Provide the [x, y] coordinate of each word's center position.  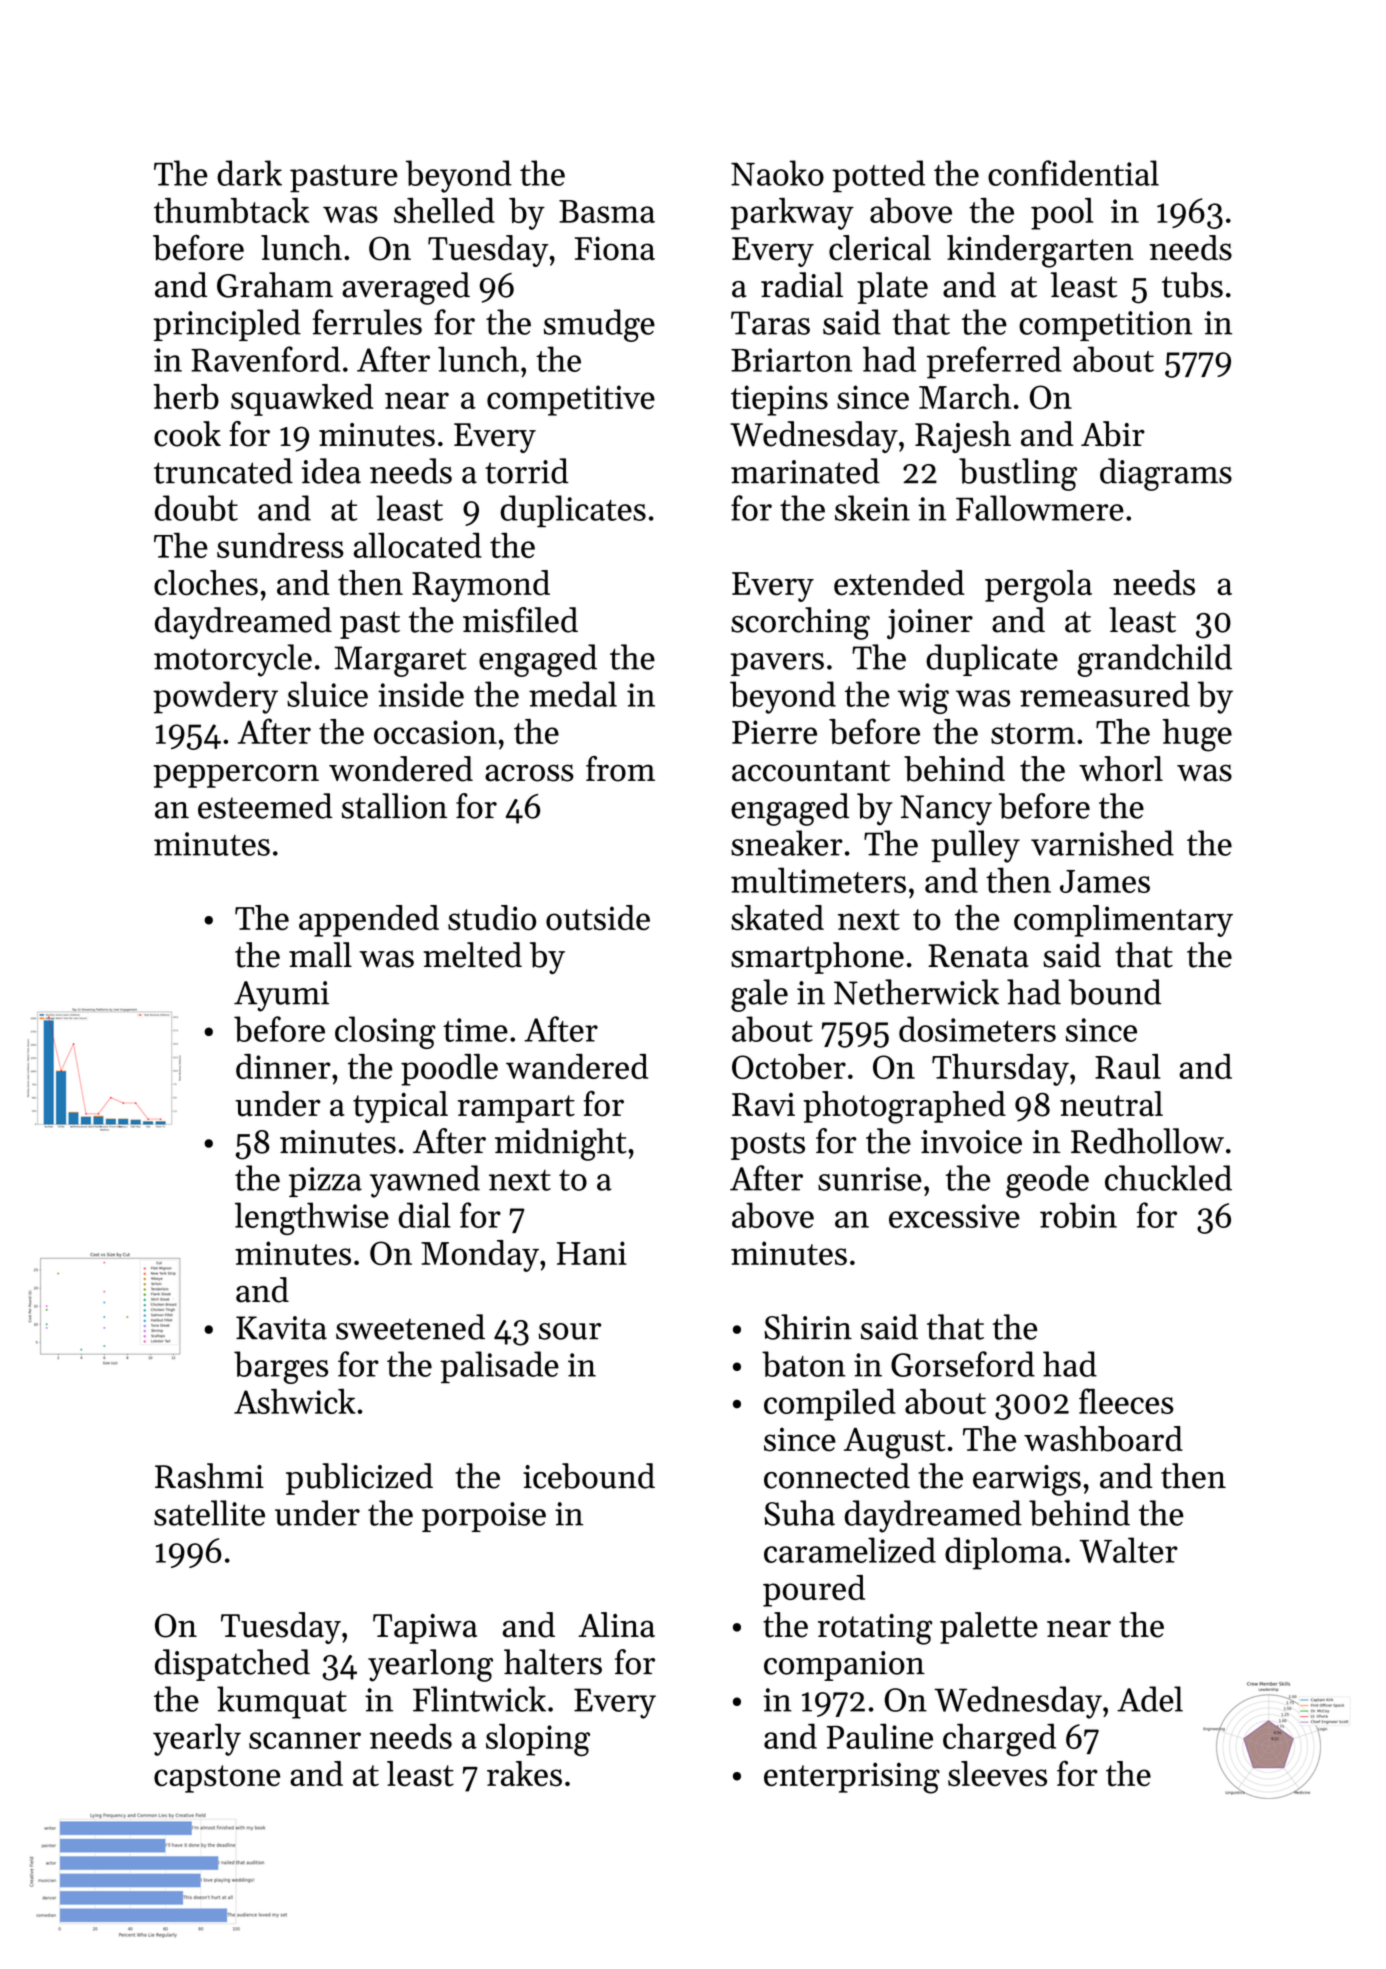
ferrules [367, 322]
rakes [524, 1774]
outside [598, 918]
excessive [954, 1216]
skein [872, 508]
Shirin [808, 1327]
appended [369, 921]
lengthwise [312, 1218]
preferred [994, 362]
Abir [1113, 434]
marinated [805, 471]
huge [1197, 735]
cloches [206, 583]
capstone [217, 1779]
